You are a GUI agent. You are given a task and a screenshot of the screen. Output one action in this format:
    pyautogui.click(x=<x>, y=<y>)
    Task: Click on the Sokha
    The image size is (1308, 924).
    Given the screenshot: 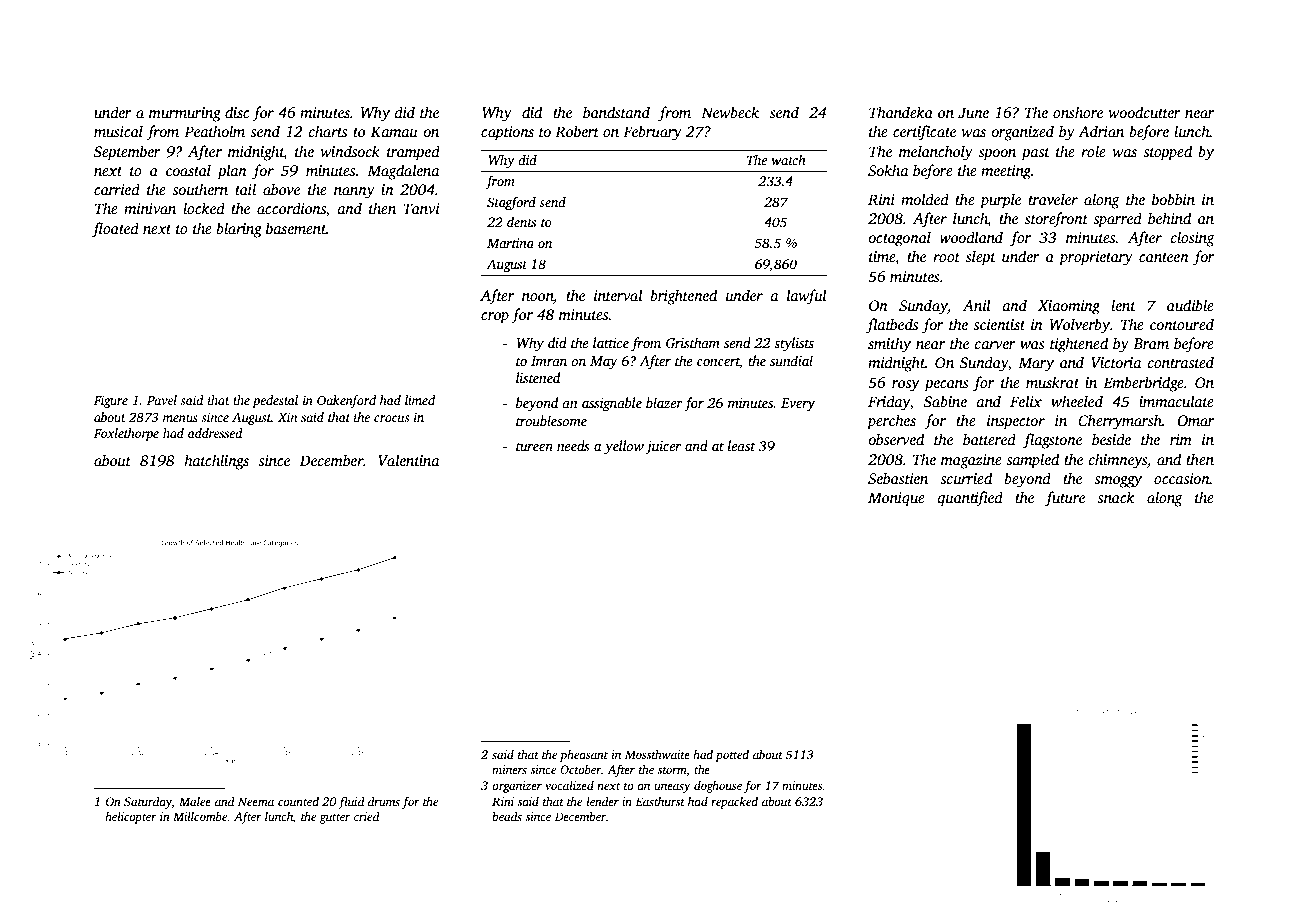 What is the action you would take?
    pyautogui.click(x=888, y=170)
